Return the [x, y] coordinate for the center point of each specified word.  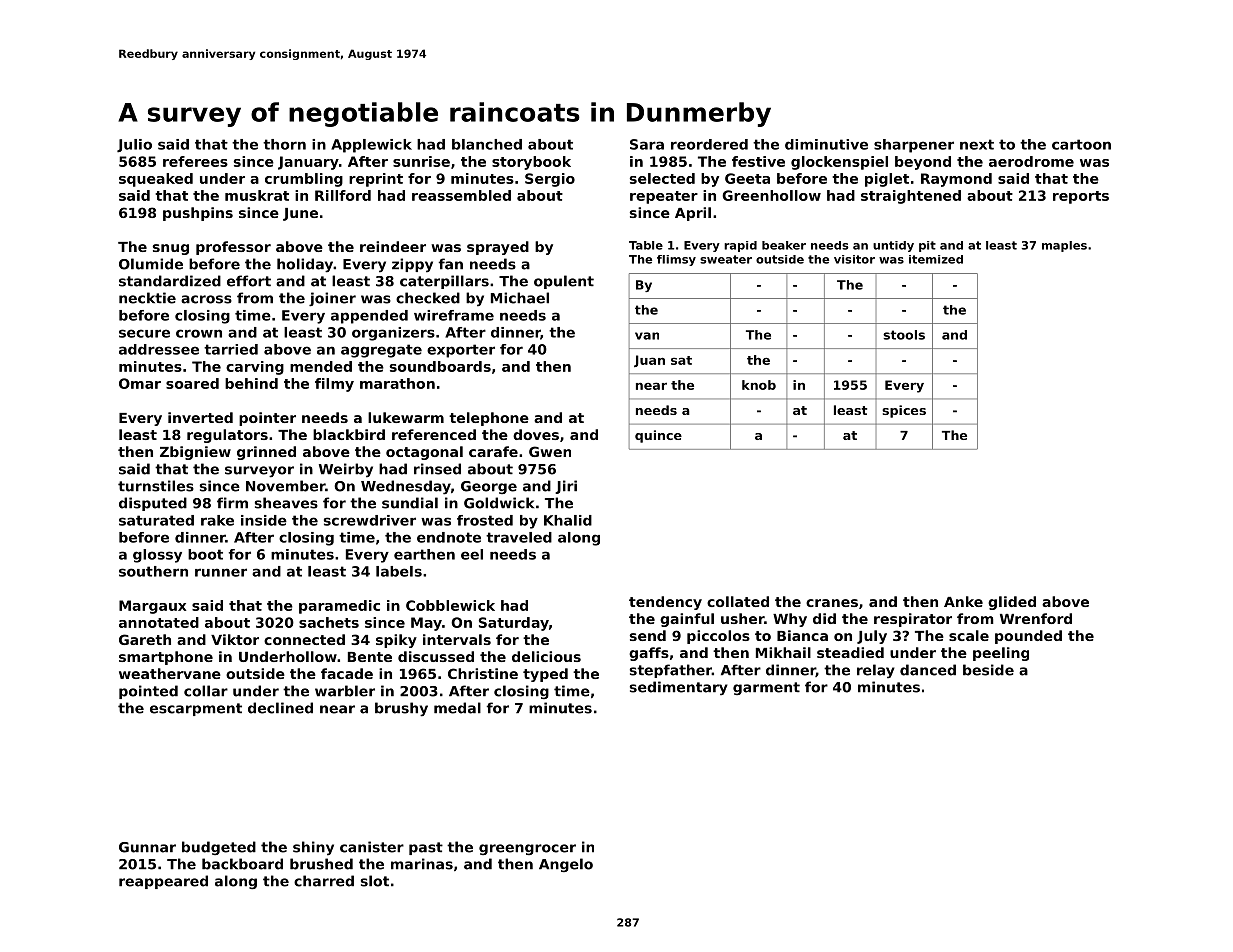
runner [221, 572]
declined [280, 708]
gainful [687, 620]
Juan [649, 361]
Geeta [747, 178]
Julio [134, 146]
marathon [397, 383]
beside [988, 670]
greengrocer [527, 849]
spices [904, 411]
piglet [887, 180]
